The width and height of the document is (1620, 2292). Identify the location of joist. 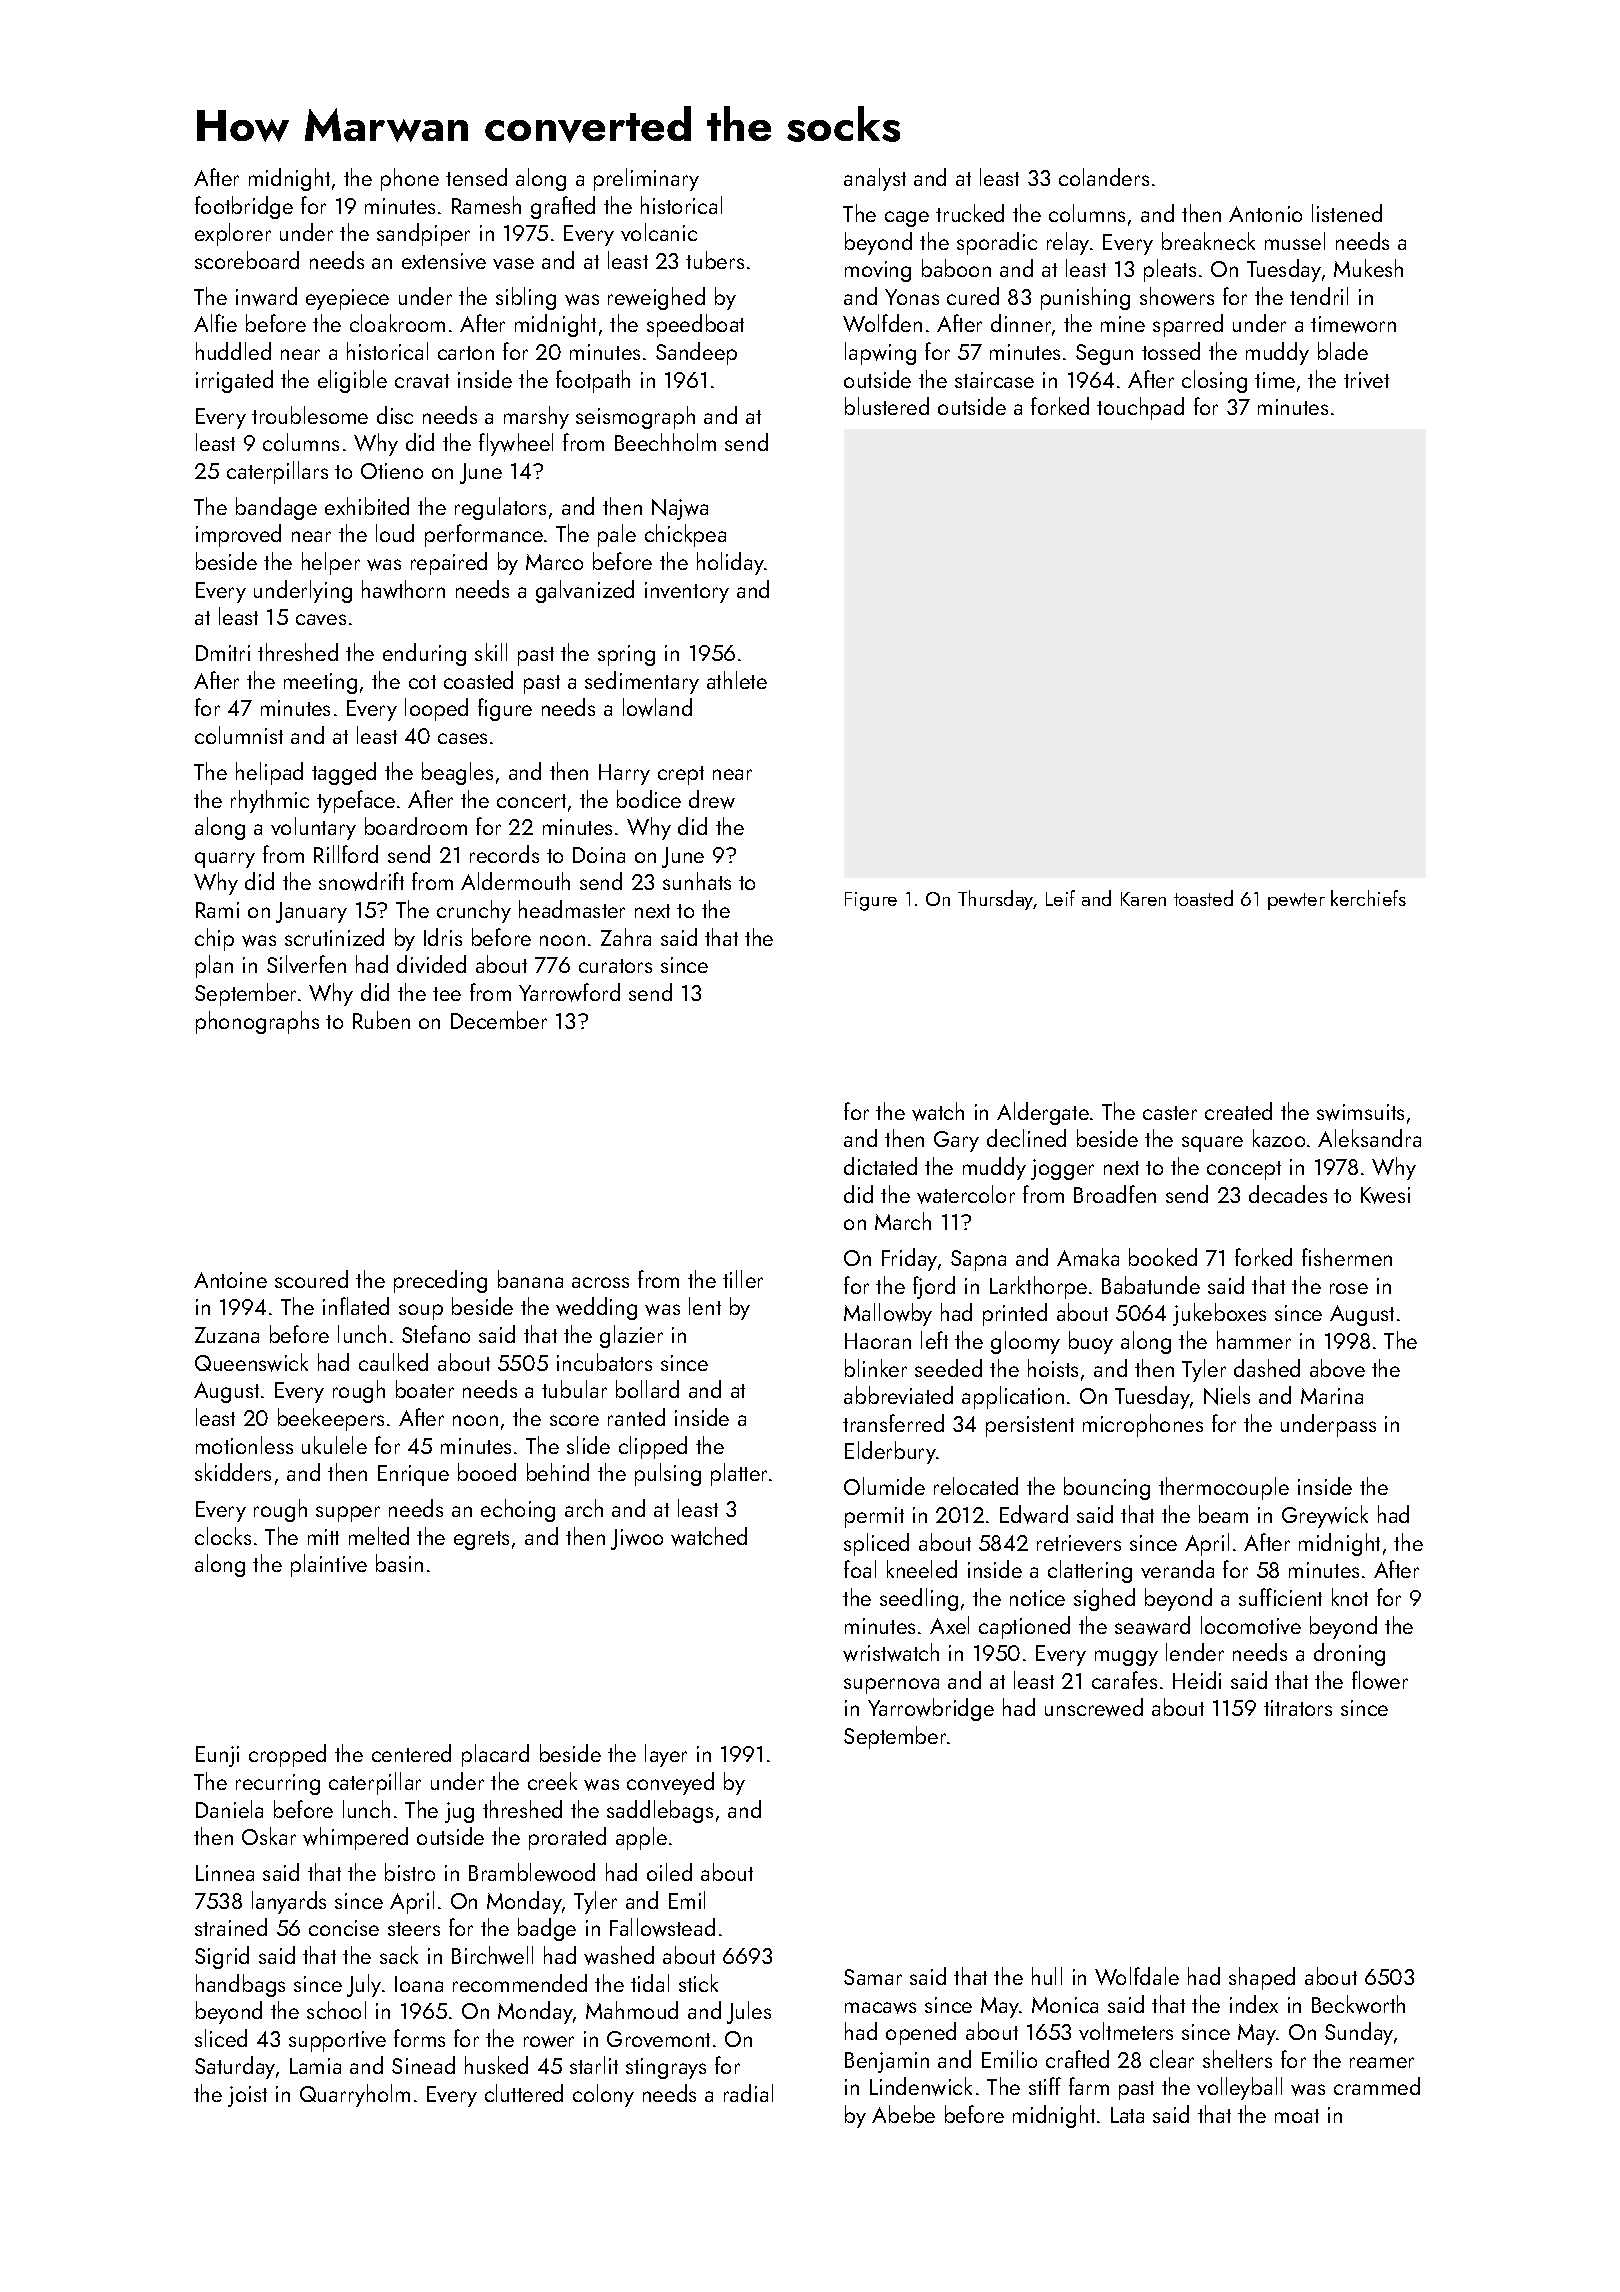
(247, 2096).
